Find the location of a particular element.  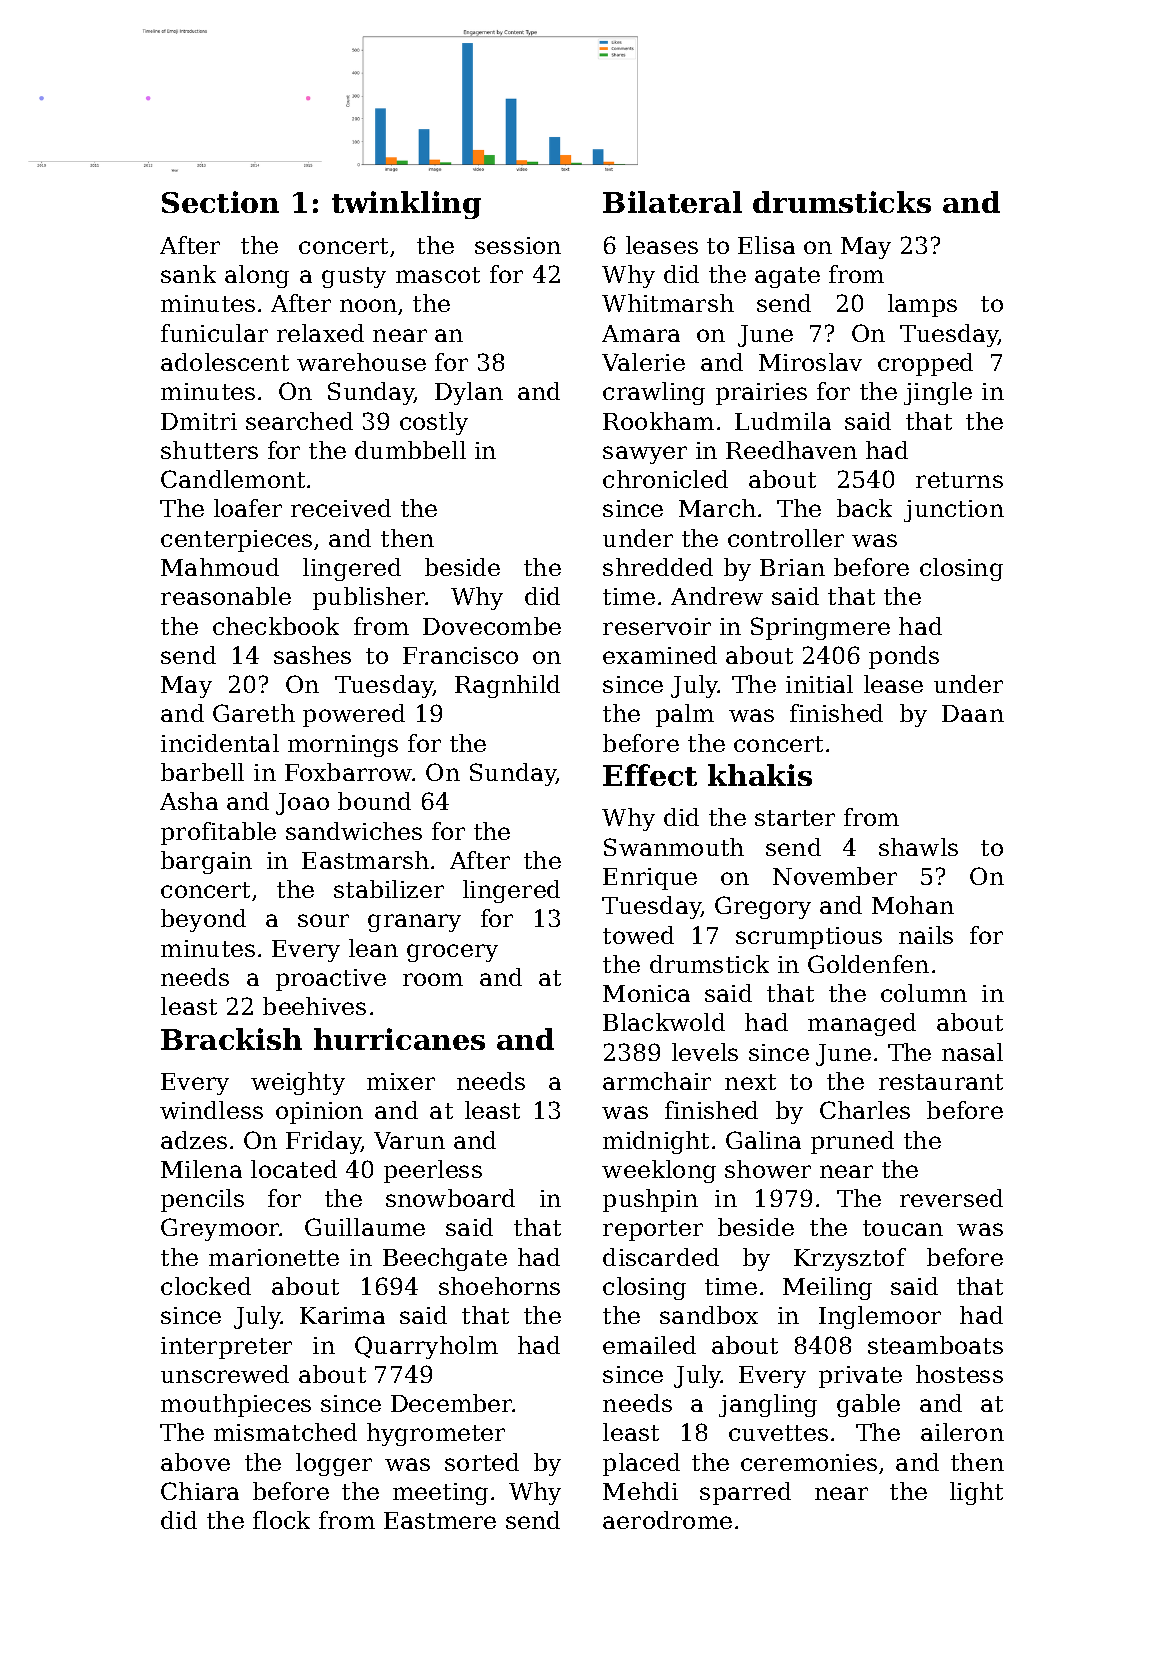

Bilateral is located at coordinates (672, 202).
